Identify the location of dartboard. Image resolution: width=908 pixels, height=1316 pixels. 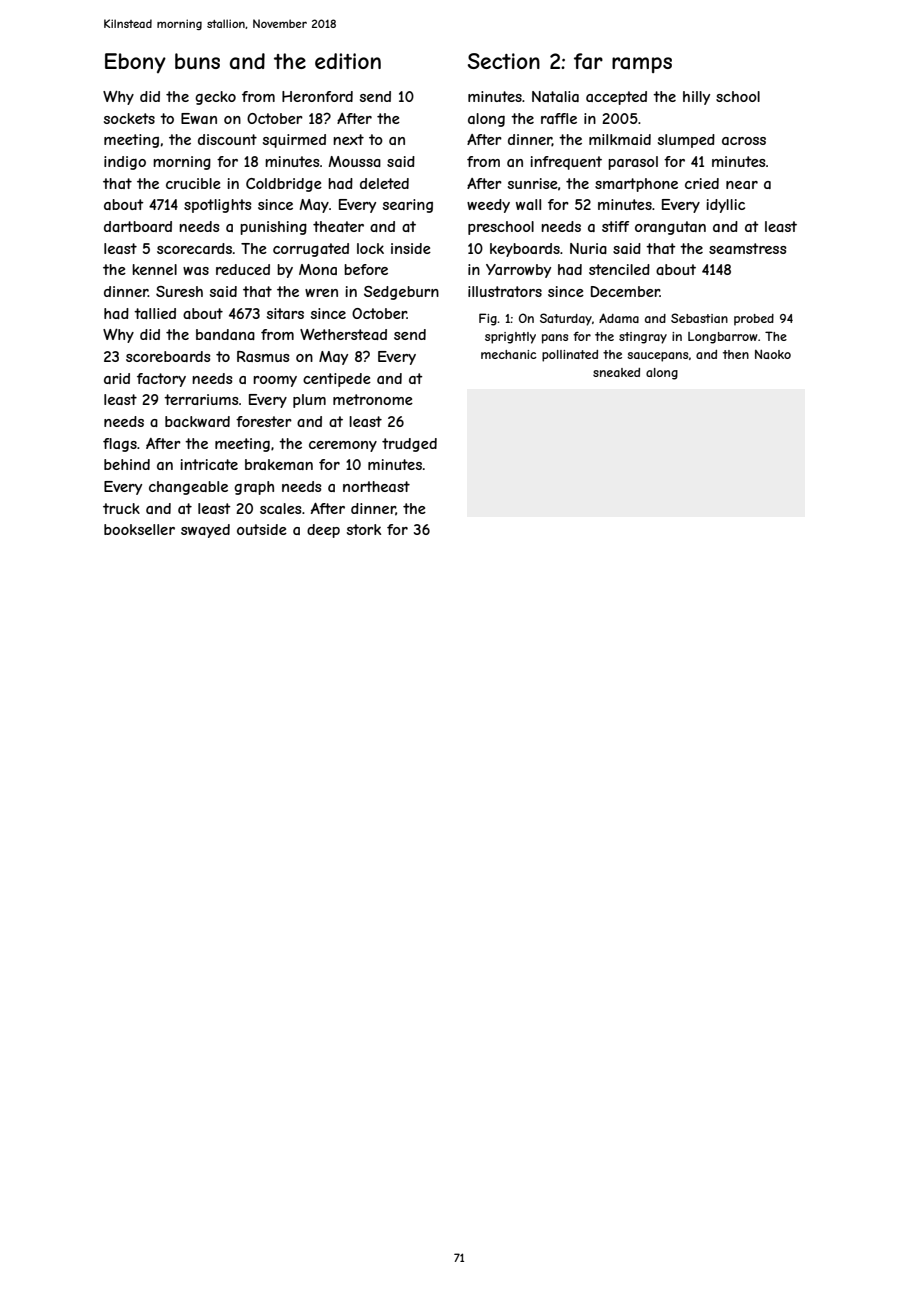
(138, 226).
